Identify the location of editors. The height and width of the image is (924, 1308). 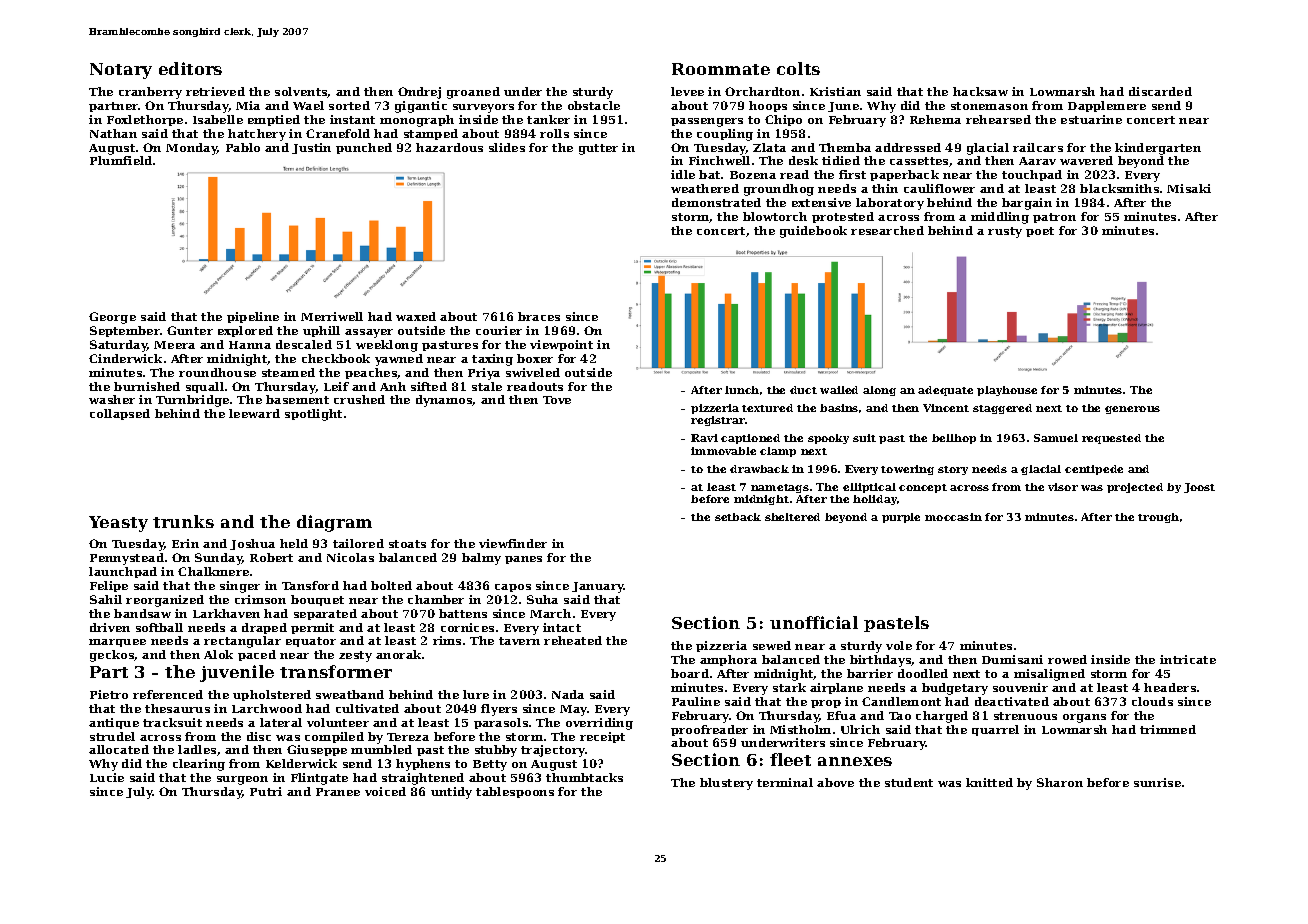
(190, 68).
